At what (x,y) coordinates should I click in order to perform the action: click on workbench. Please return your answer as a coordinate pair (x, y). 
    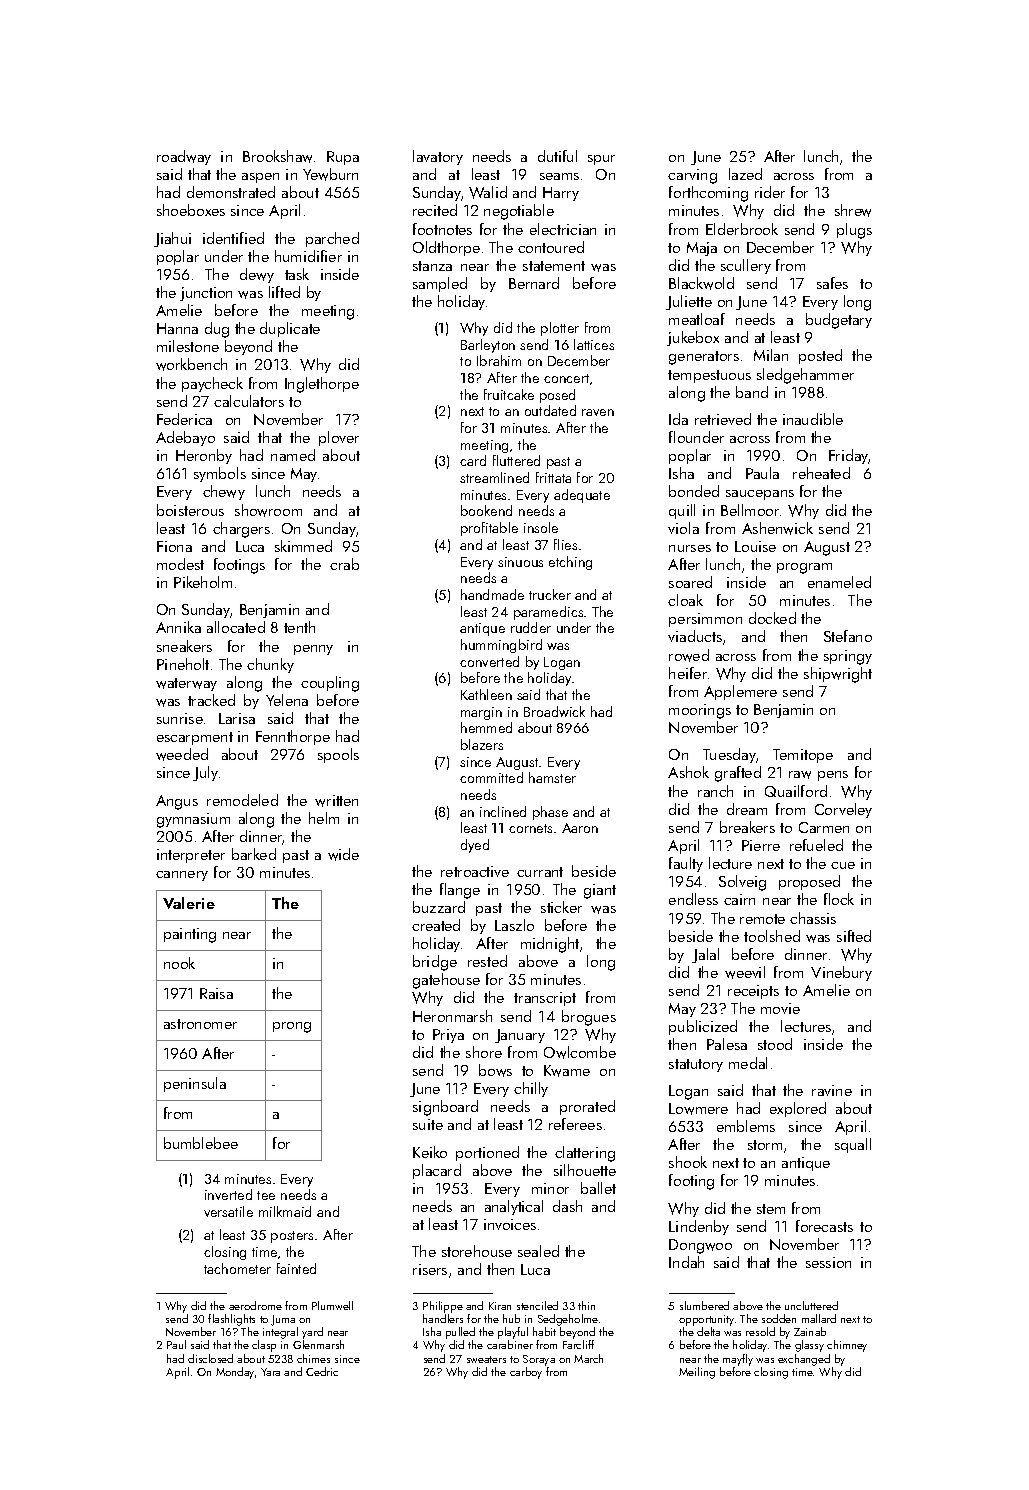
    Looking at the image, I should click on (191, 364).
